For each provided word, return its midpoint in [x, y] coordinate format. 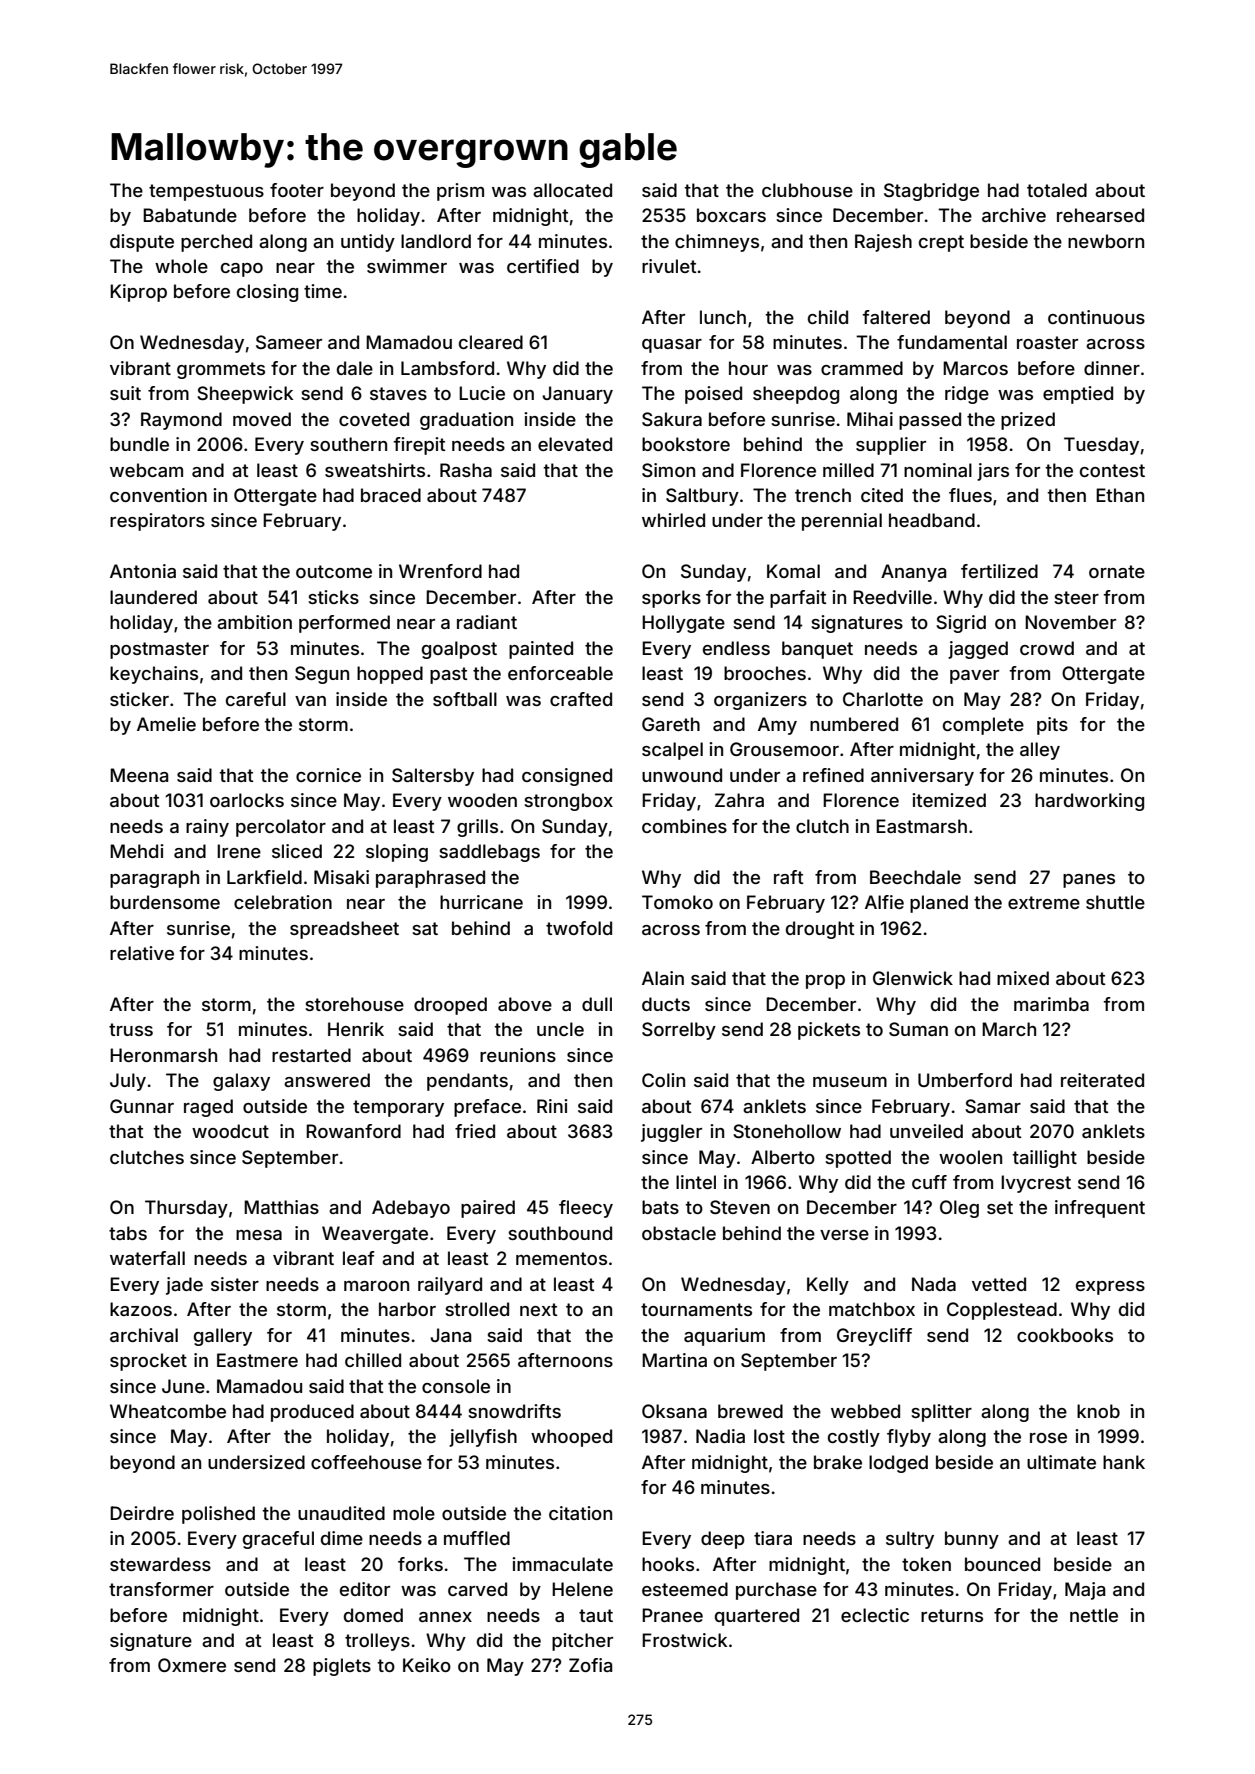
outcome [334, 571]
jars [993, 472]
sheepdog [796, 395]
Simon [668, 470]
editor [365, 1589]
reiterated [1102, 1080]
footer [297, 190]
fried [475, 1131]
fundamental [952, 342]
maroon [376, 1286]
